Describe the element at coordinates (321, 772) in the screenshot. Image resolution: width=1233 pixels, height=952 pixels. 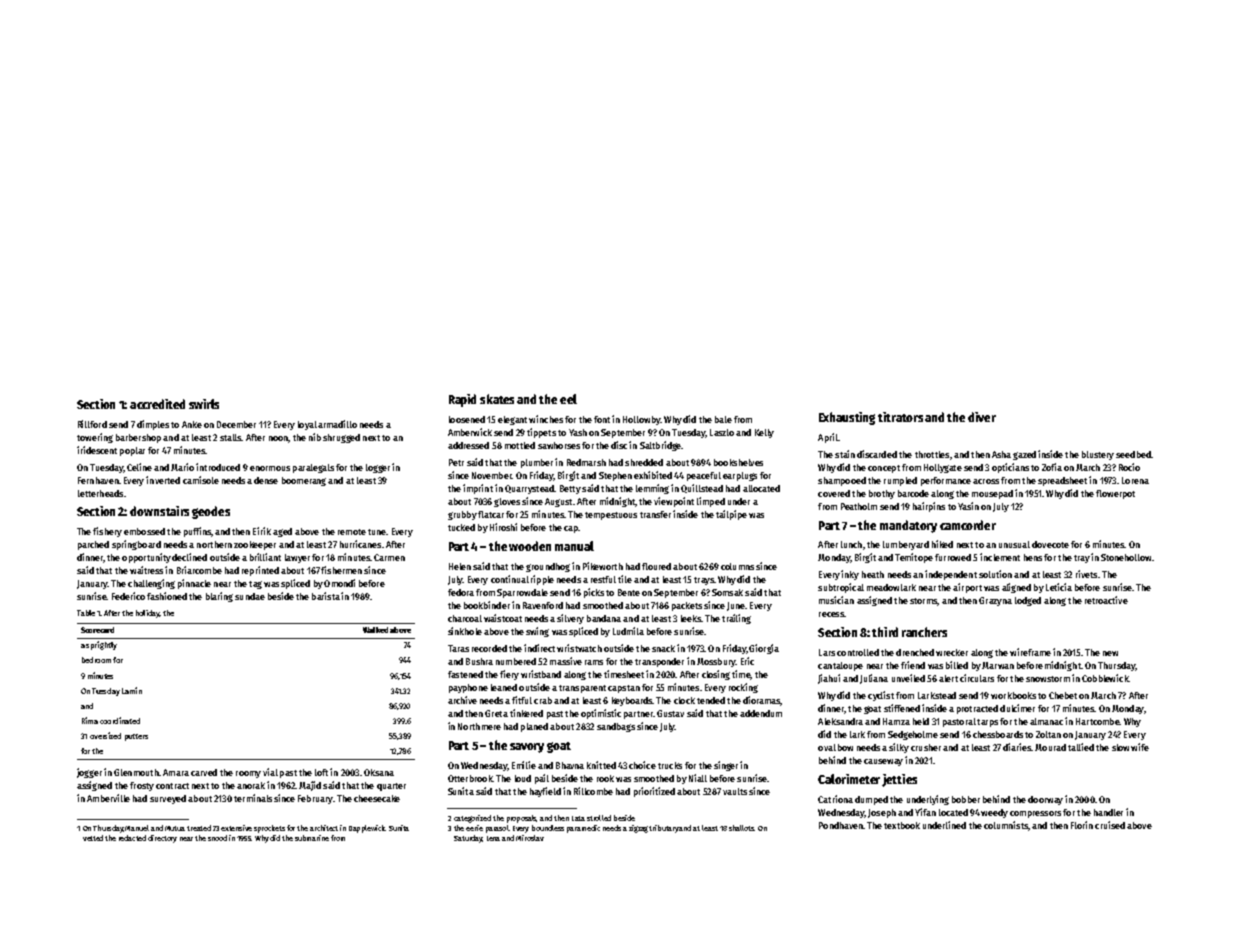
I see `loft` at that location.
